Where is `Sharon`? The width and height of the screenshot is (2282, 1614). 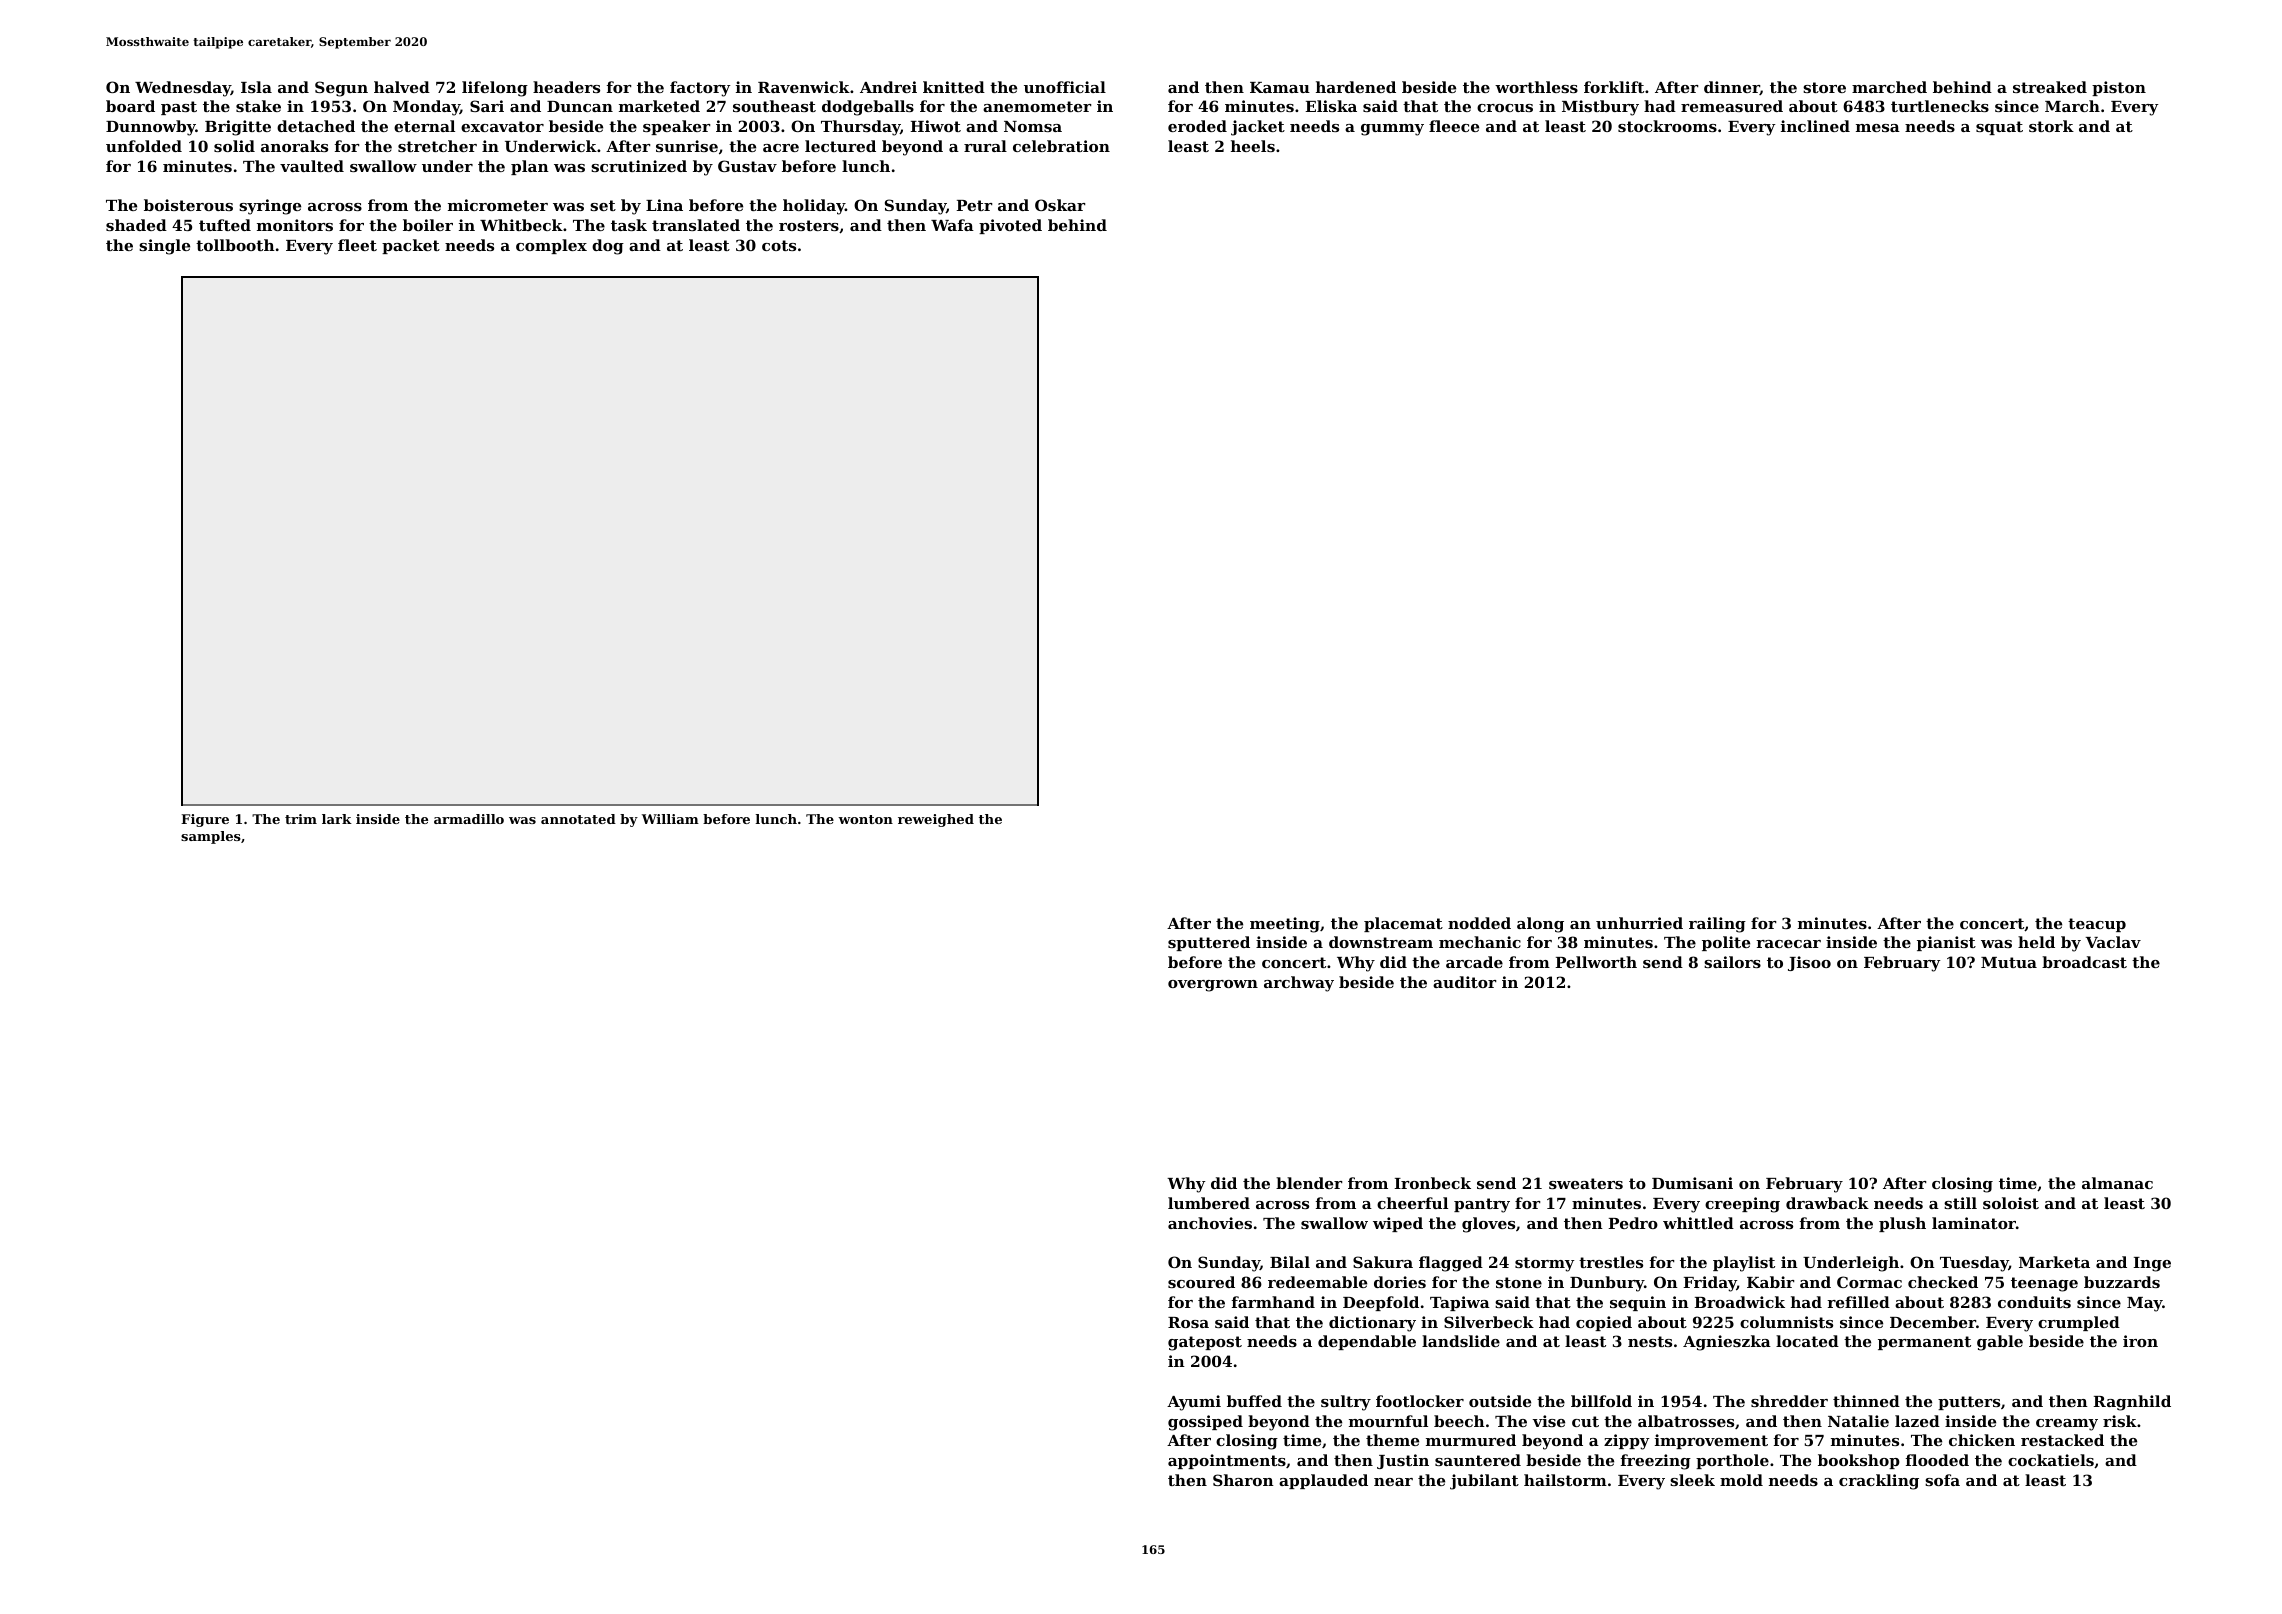
Sharon is located at coordinates (1243, 1480).
